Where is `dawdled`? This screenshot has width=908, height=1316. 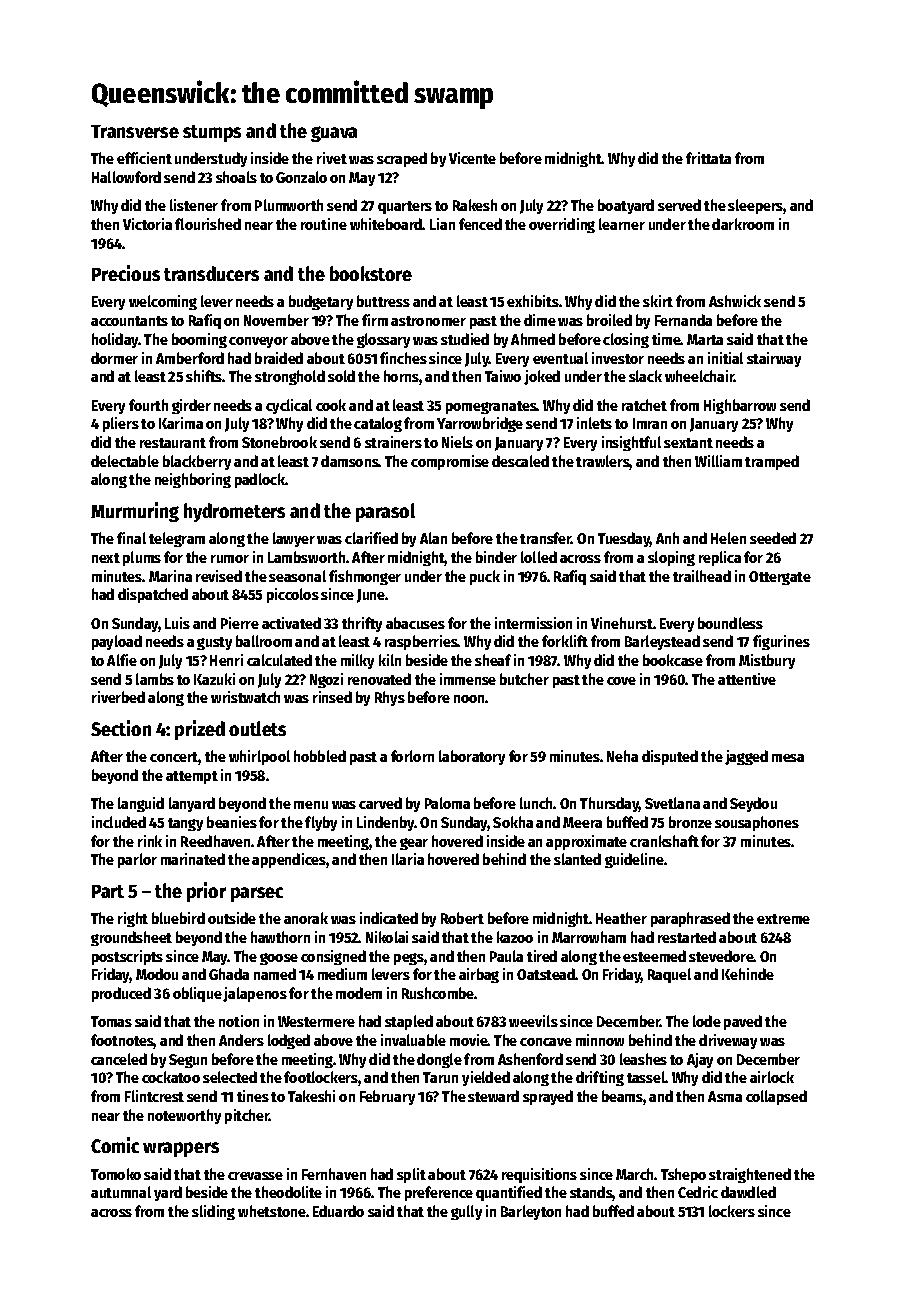
dawdled is located at coordinates (748, 1192).
